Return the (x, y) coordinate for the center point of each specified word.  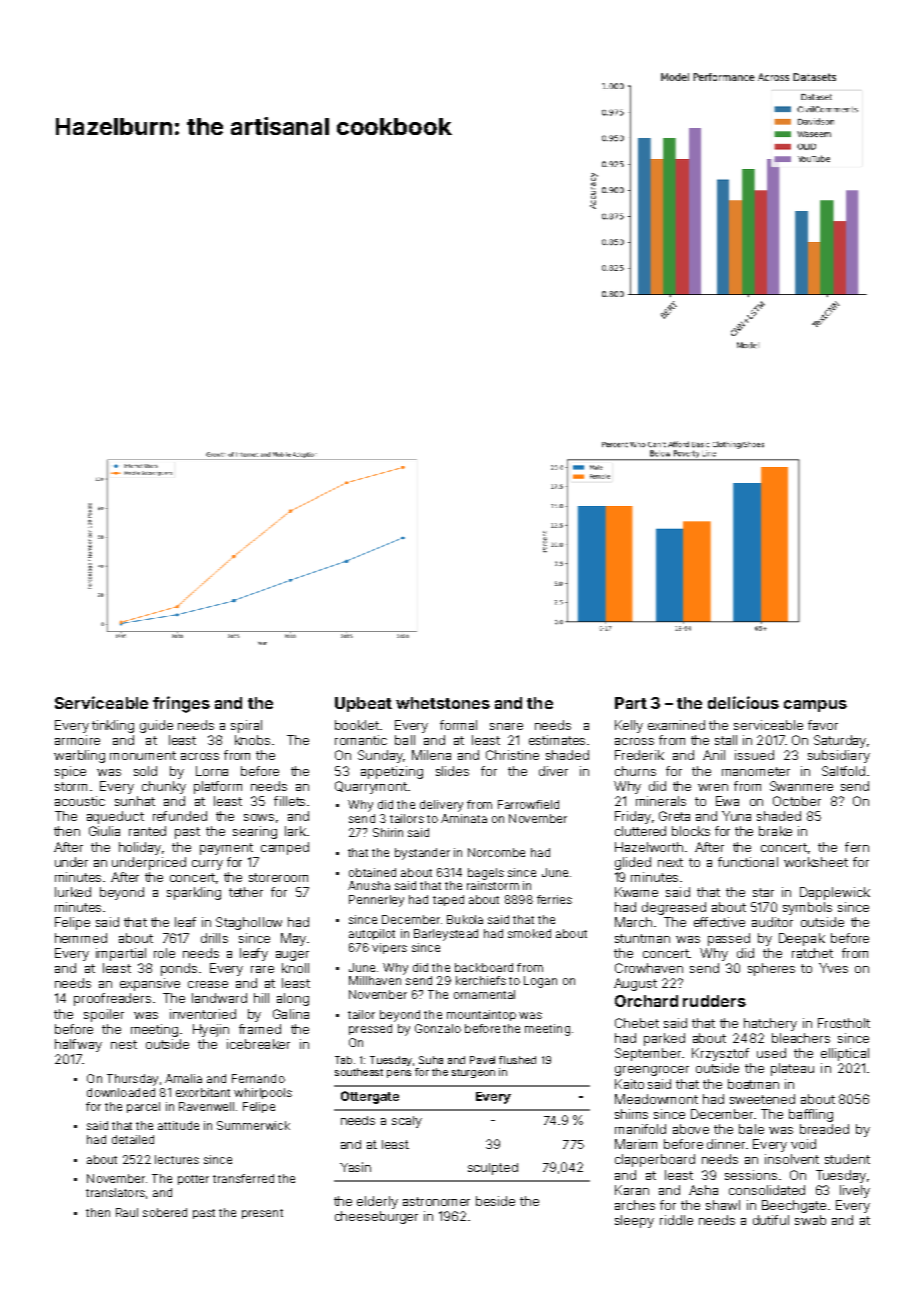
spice (70, 772)
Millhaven (375, 980)
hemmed (81, 938)
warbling (79, 756)
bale (751, 1129)
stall (726, 740)
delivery (441, 806)
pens (399, 1074)
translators (115, 1192)
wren (713, 787)
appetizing (392, 772)
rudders (714, 1001)
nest (124, 1044)
